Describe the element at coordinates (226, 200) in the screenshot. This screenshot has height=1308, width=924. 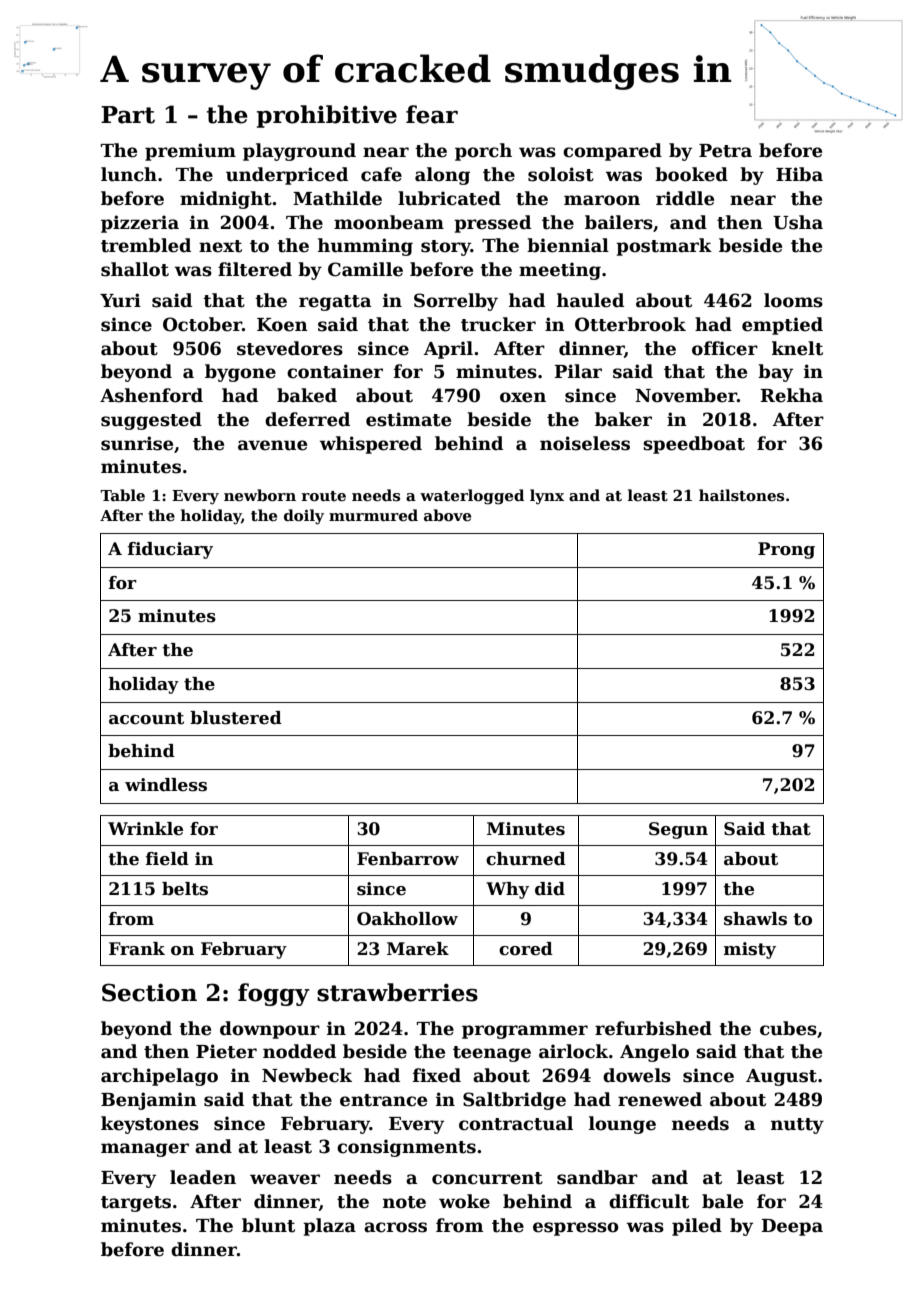
I see `midnight` at that location.
